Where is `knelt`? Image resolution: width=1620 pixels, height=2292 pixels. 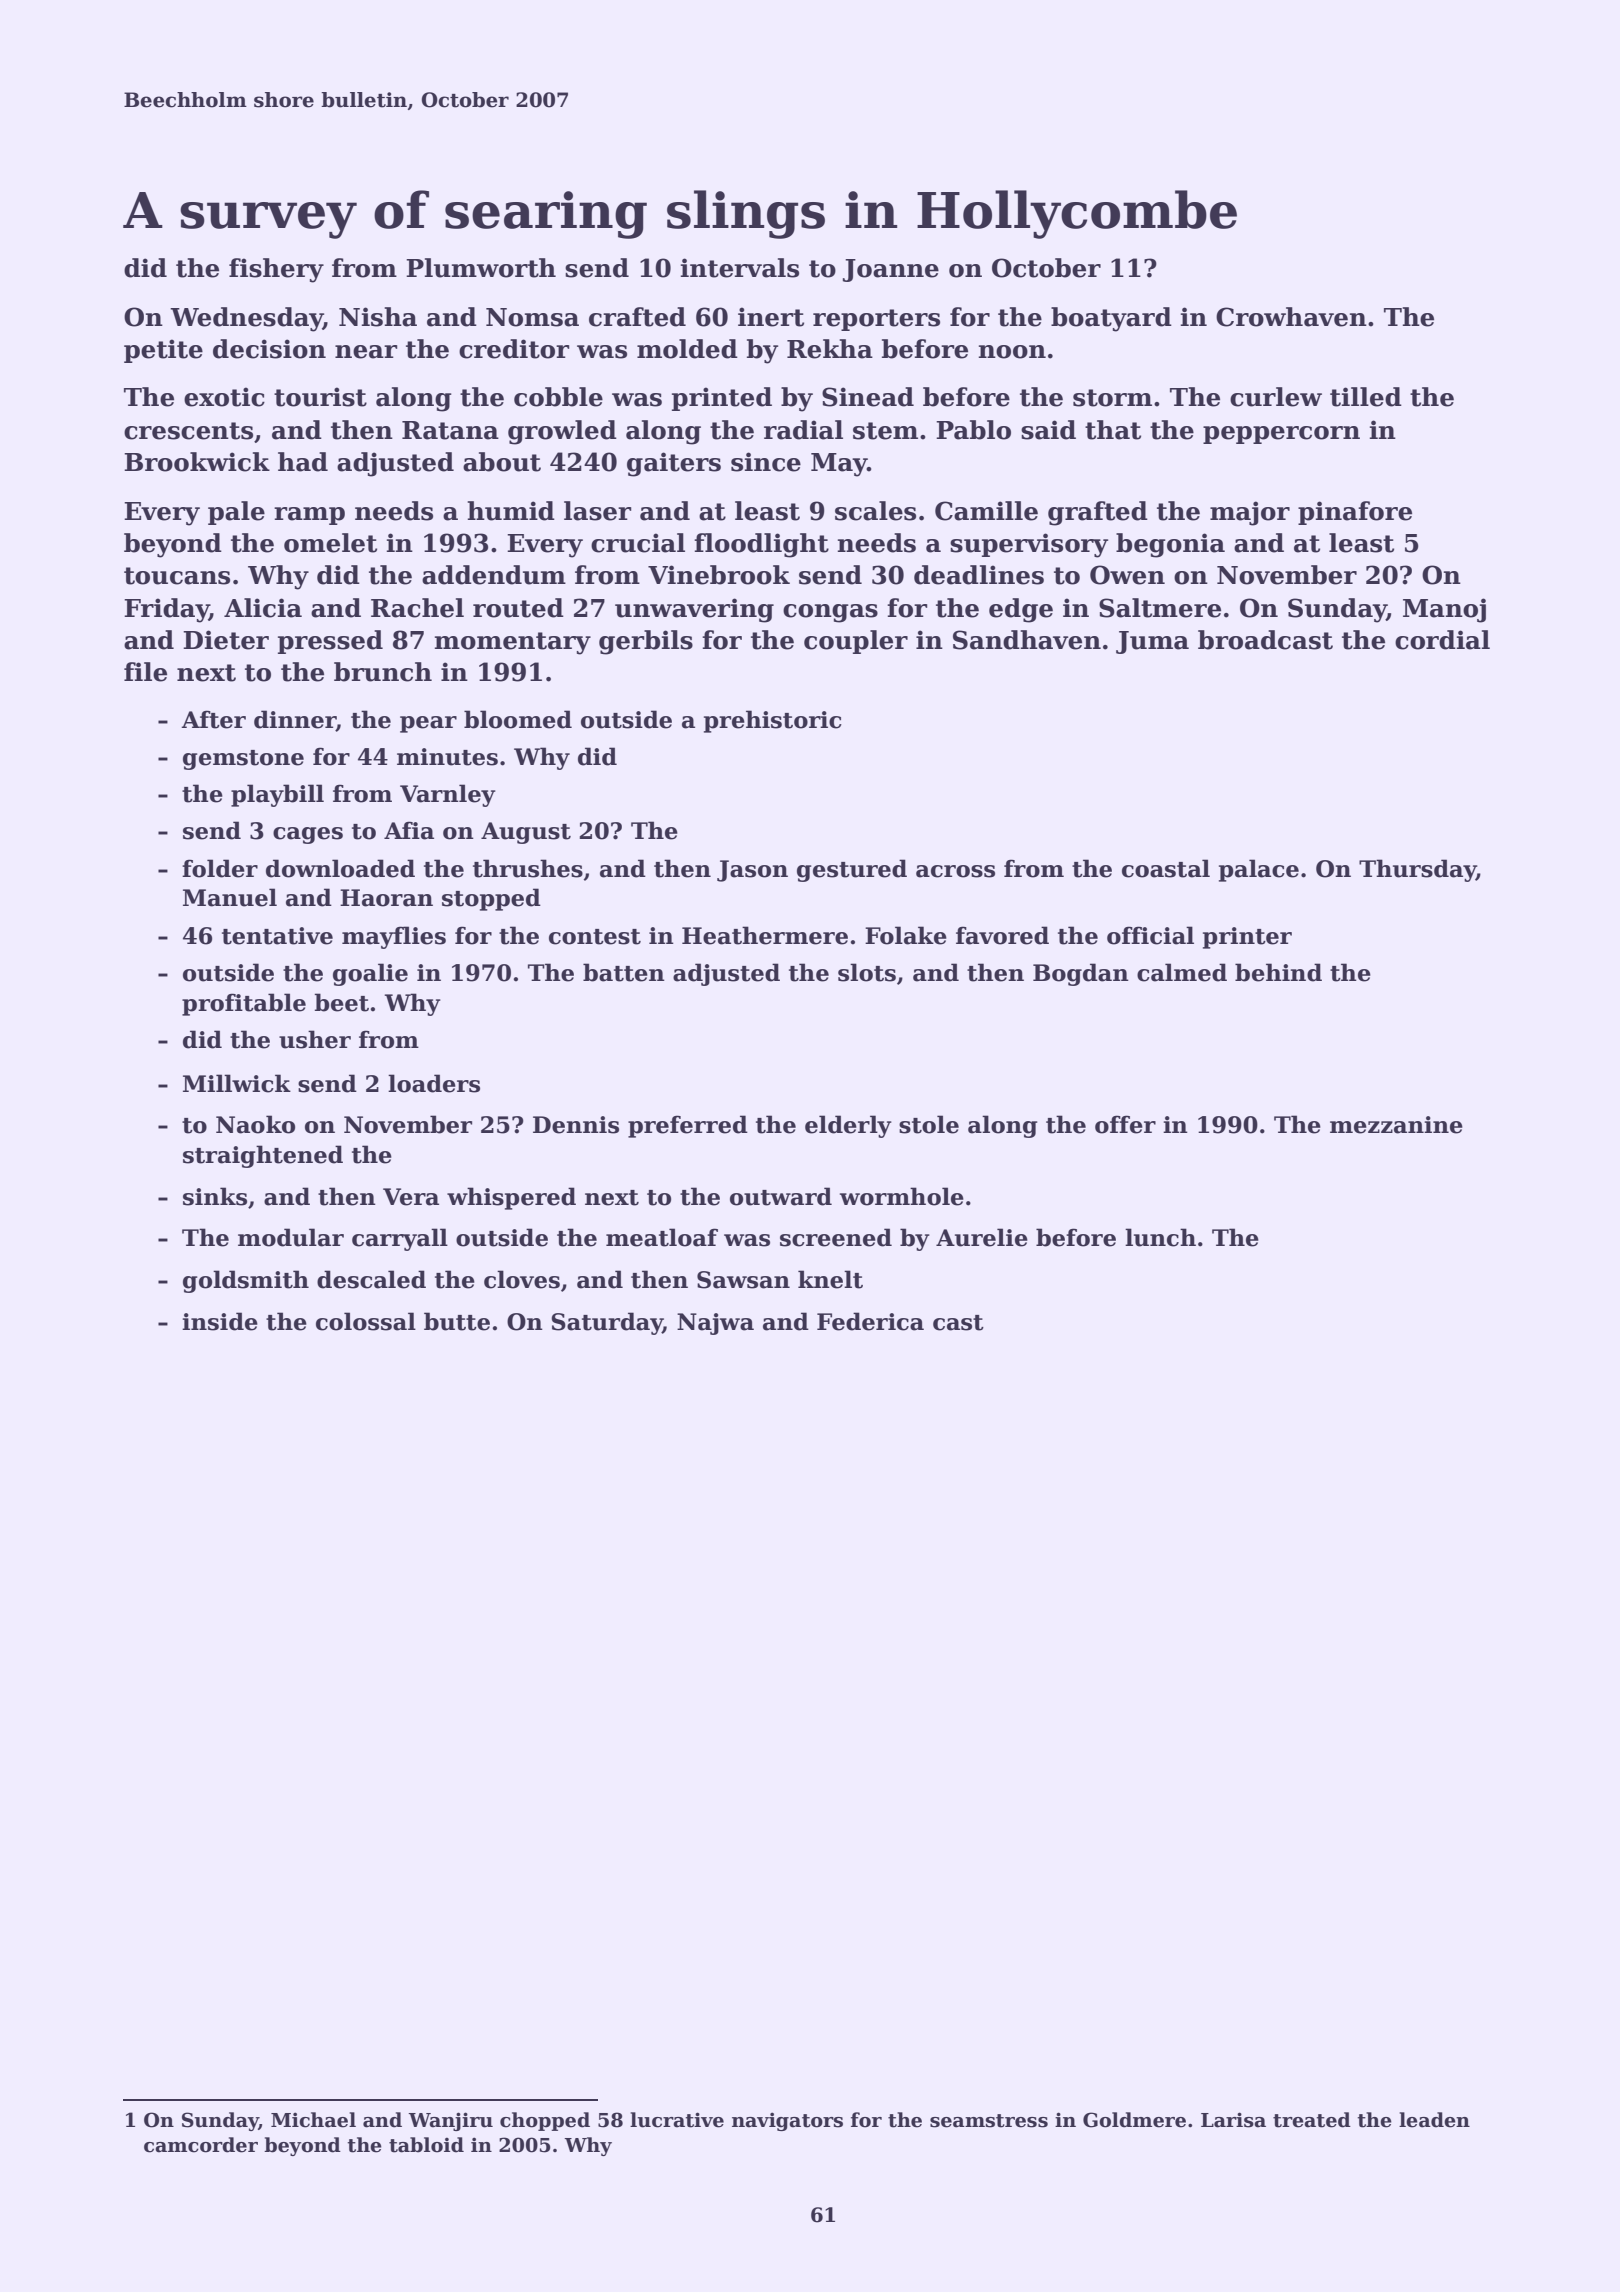 knelt is located at coordinates (830, 1279).
